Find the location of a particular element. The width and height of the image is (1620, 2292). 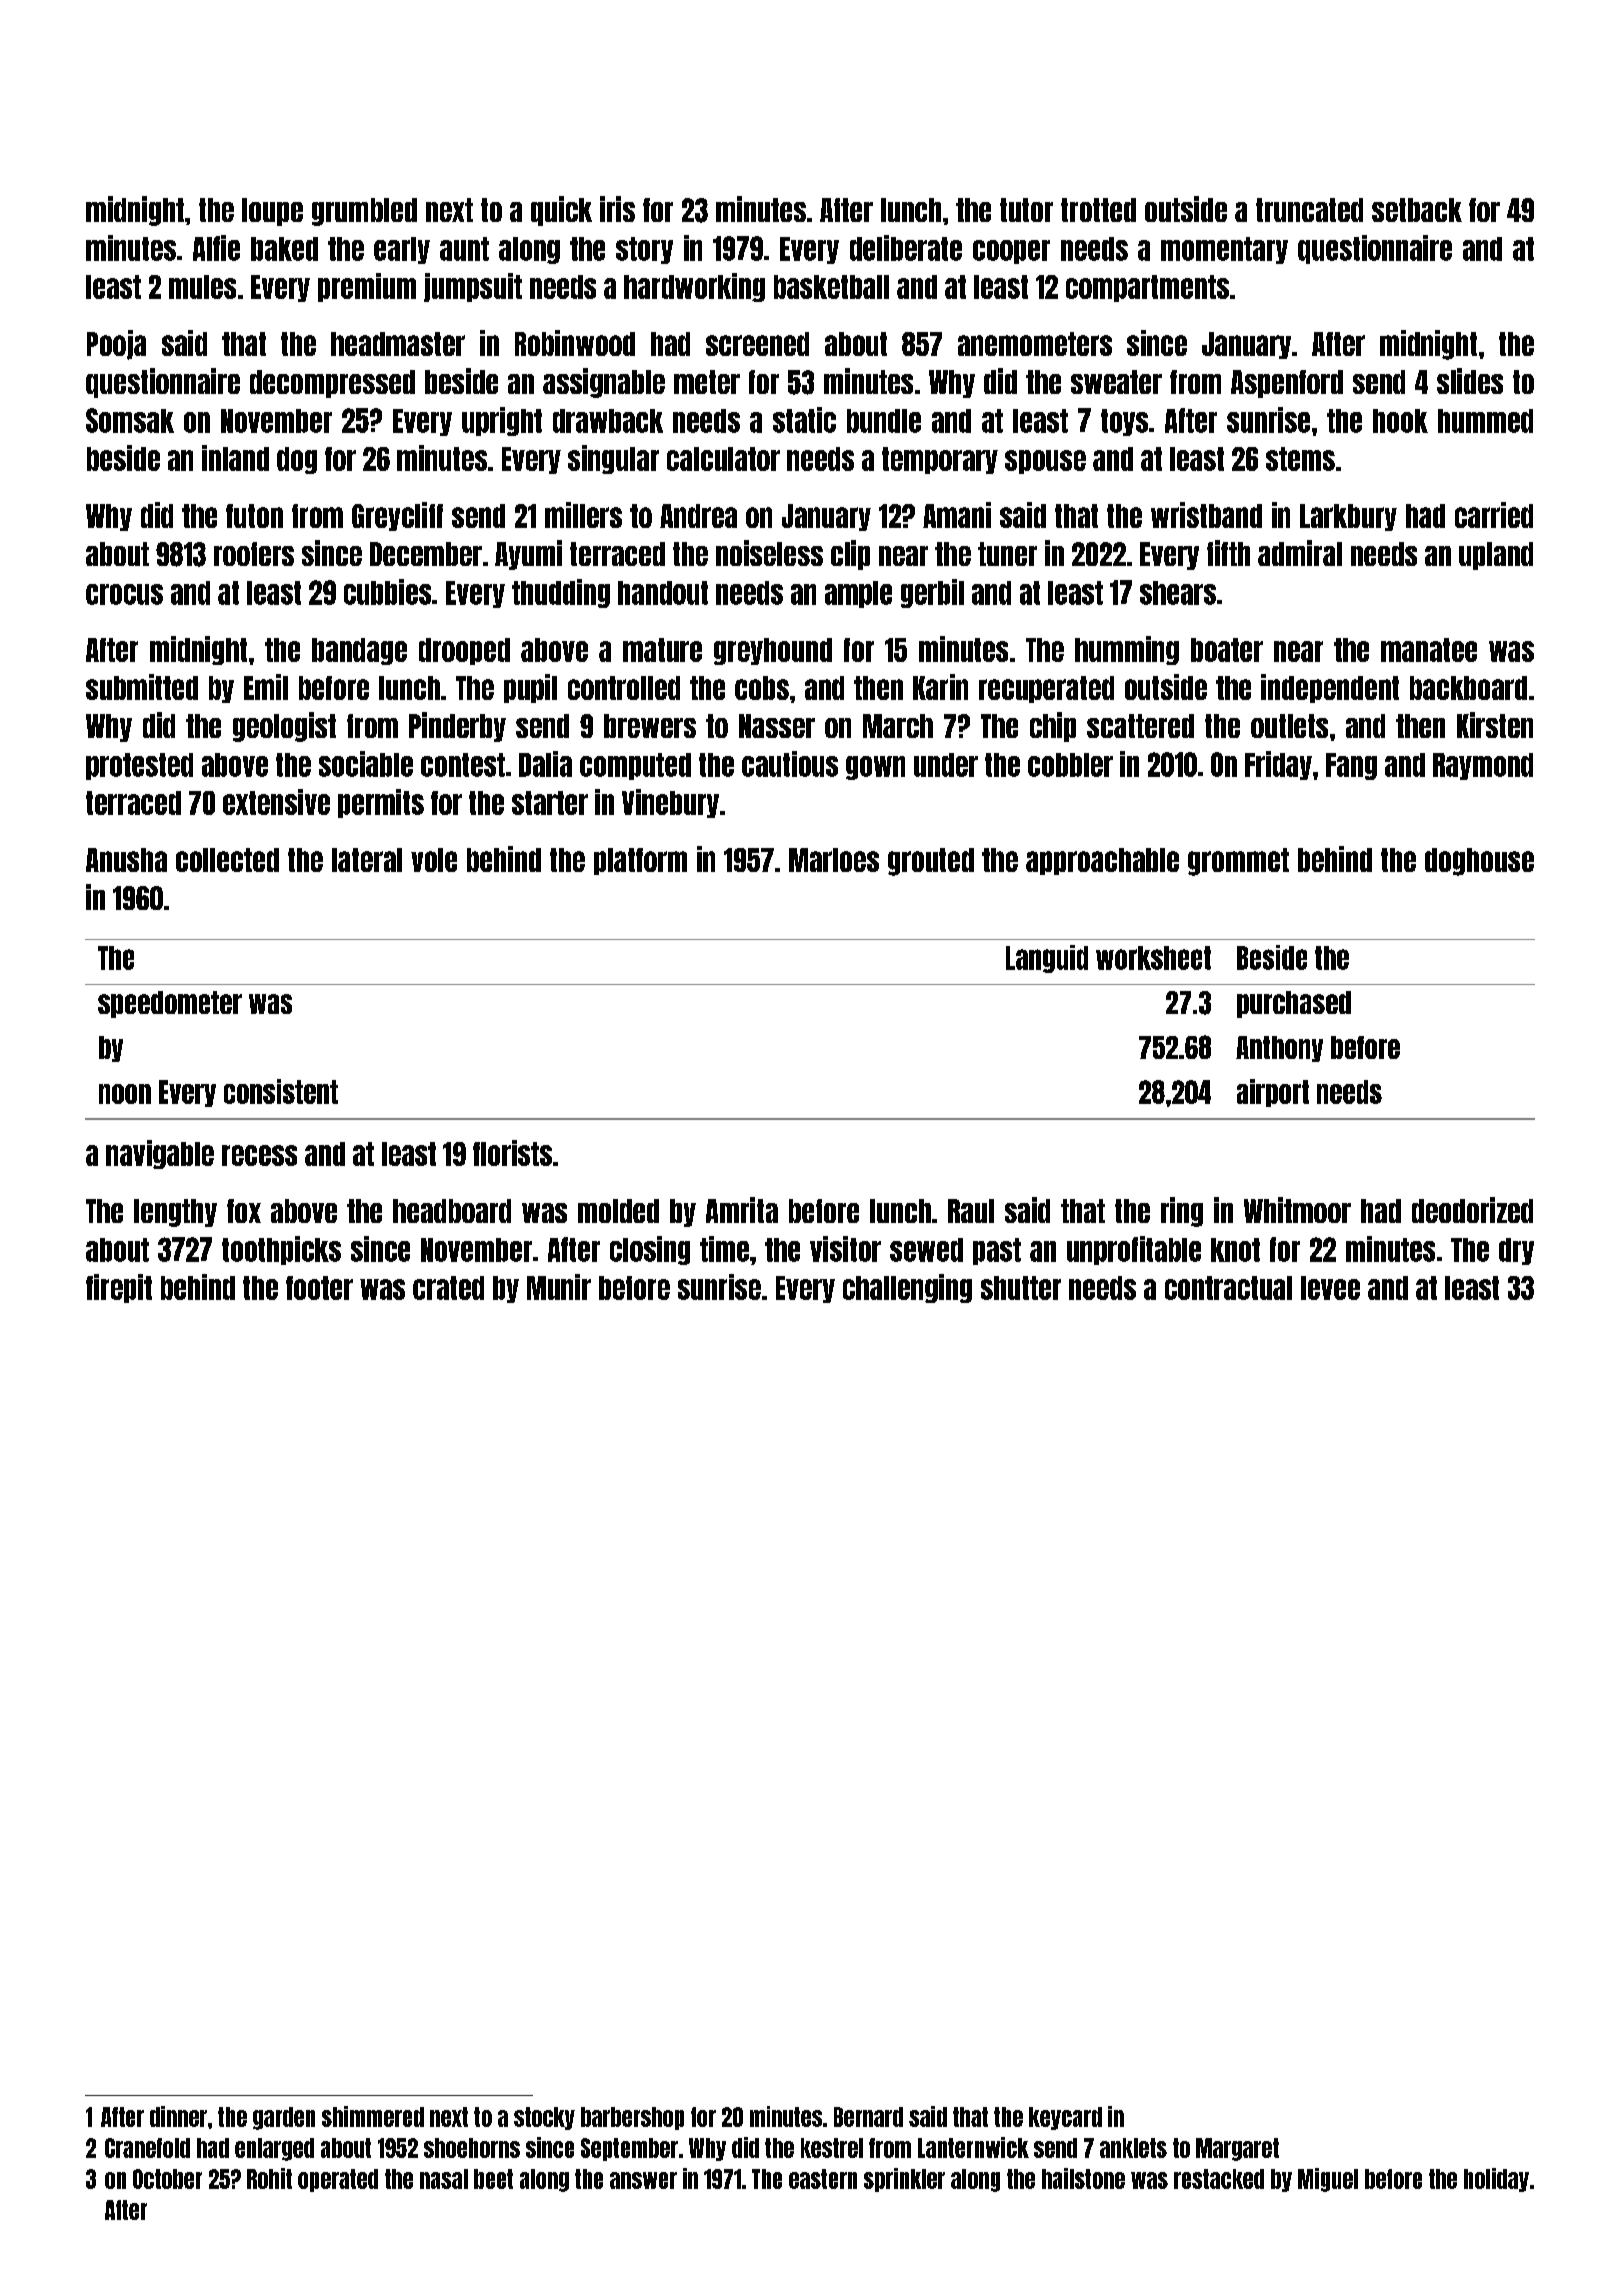

restacked is located at coordinates (1219, 2179).
